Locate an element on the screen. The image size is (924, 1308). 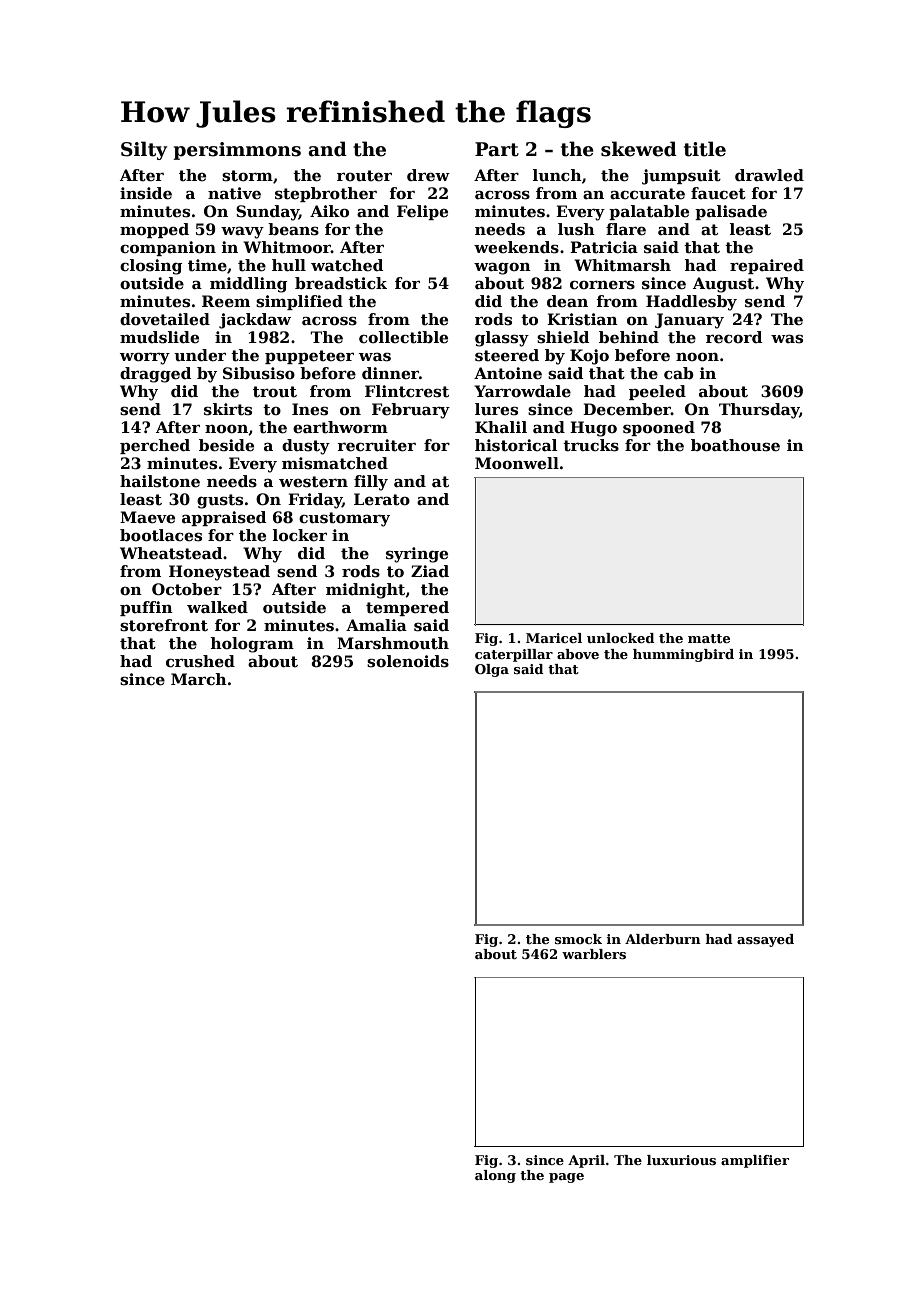
Whitmoor is located at coordinates (287, 247).
